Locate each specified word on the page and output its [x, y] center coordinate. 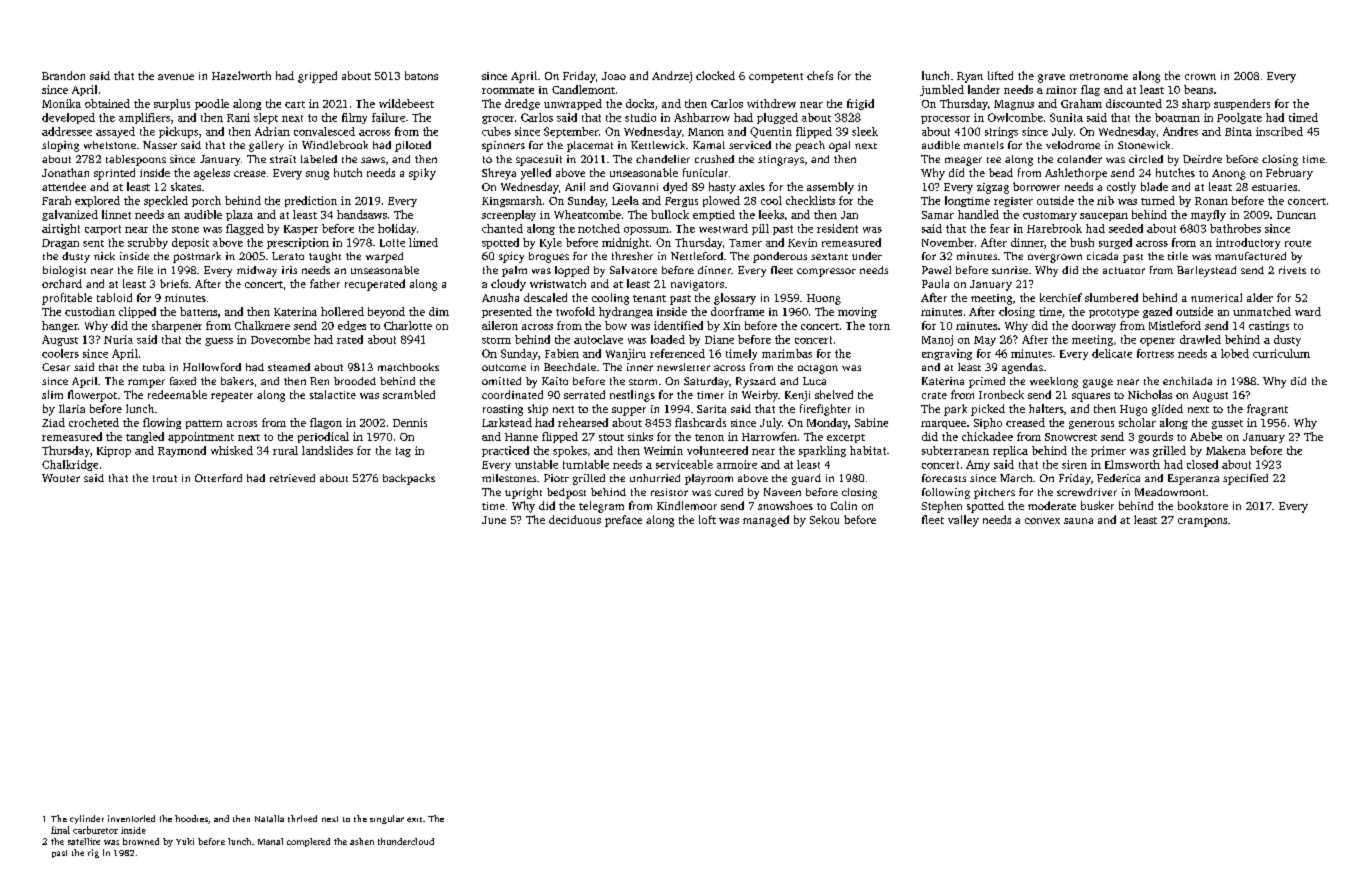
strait [283, 159]
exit [414, 819]
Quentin [771, 132]
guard [806, 479]
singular [387, 819]
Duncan [1296, 215]
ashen [362, 841]
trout [165, 478]
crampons [1202, 522]
